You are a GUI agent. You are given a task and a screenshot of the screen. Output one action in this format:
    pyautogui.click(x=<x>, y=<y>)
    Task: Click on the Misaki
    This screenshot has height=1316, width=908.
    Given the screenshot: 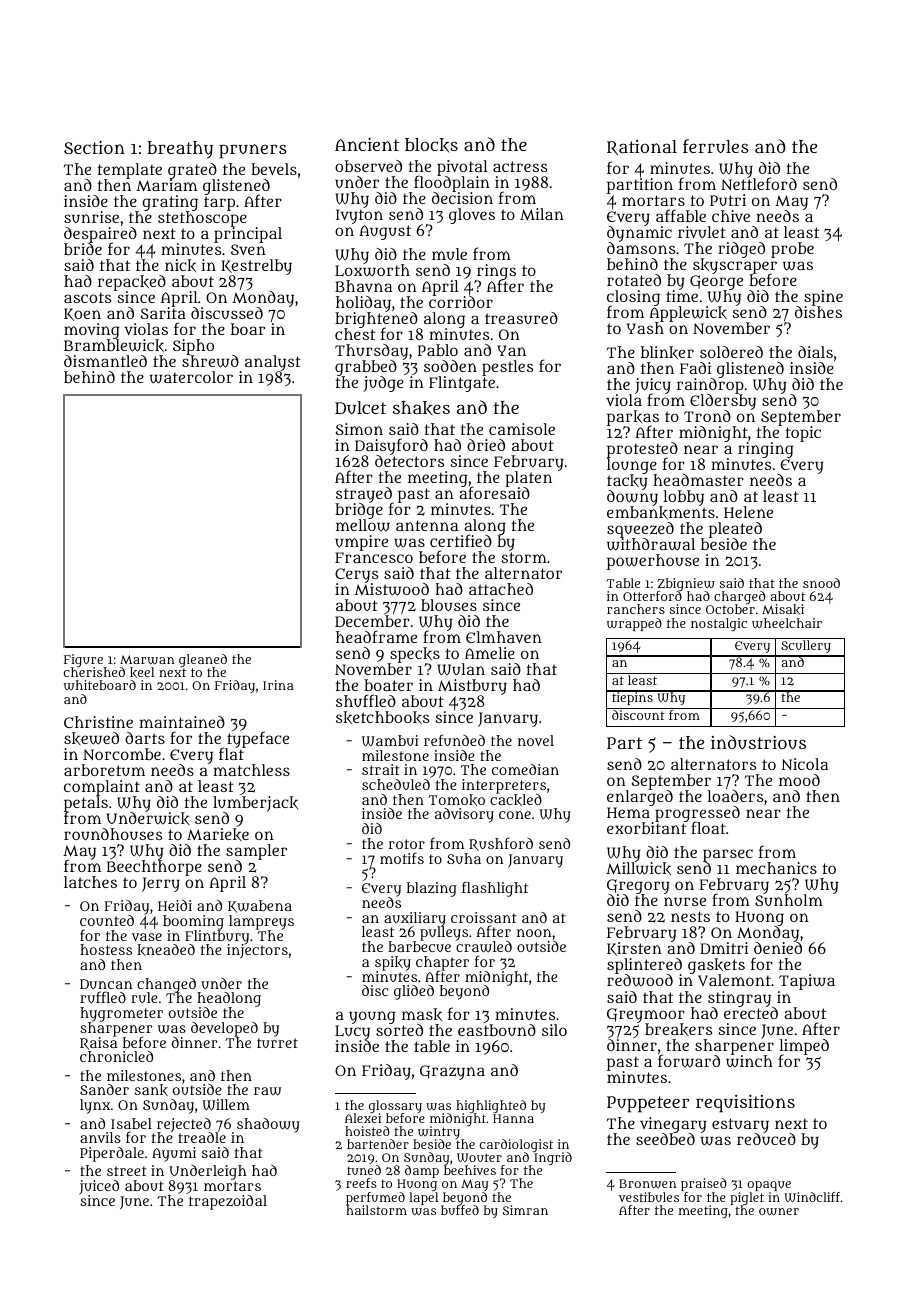 What is the action you would take?
    pyautogui.click(x=783, y=609)
